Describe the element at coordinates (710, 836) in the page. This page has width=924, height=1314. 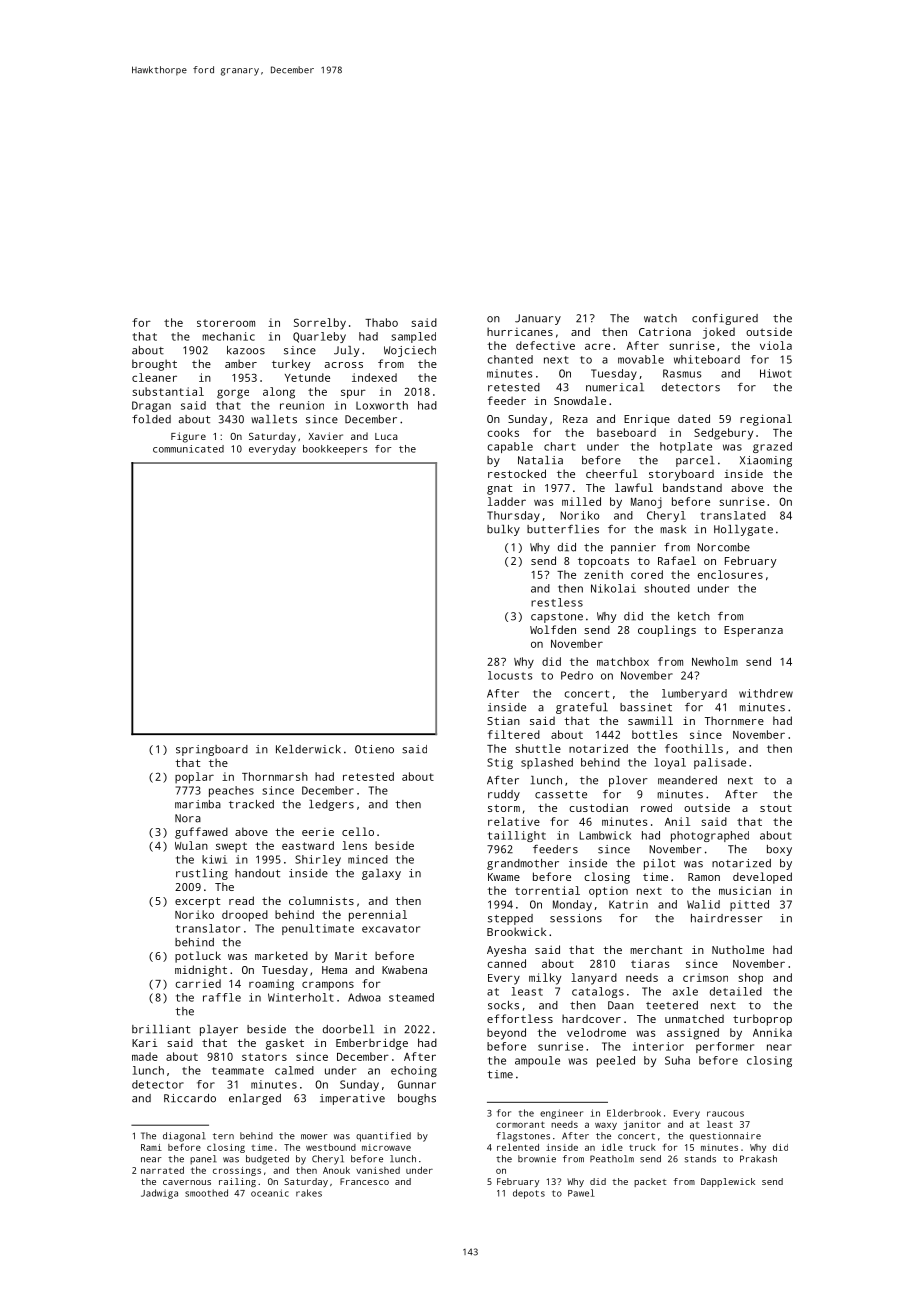
I see `photographed` at that location.
